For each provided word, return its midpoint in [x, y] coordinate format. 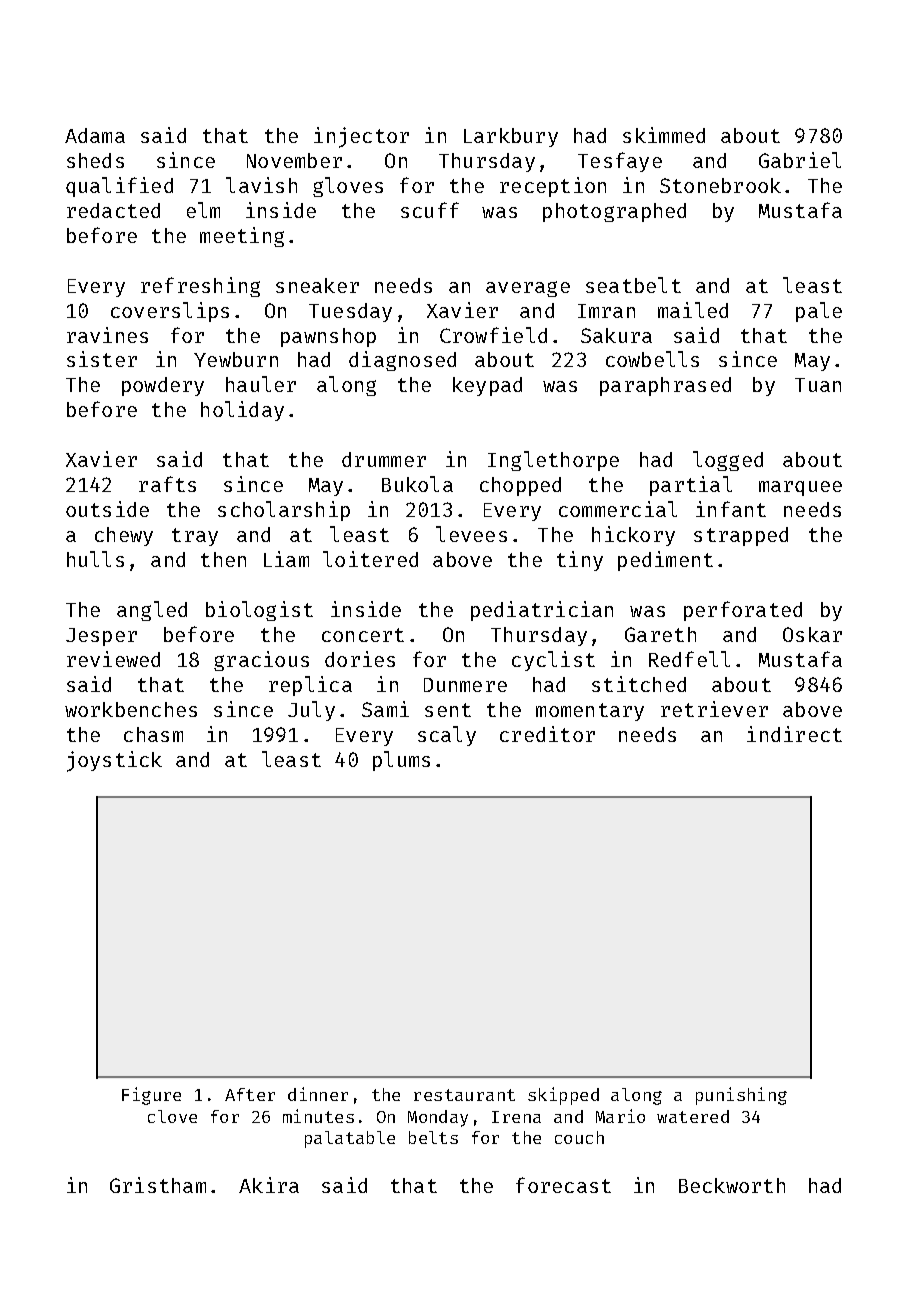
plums [401, 761]
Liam [286, 559]
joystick [114, 761]
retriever [714, 709]
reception [553, 187]
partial [691, 486]
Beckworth [732, 1185]
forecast [563, 1185]
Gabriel [800, 160]
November [294, 160]
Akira [269, 1185]
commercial [618, 509]
